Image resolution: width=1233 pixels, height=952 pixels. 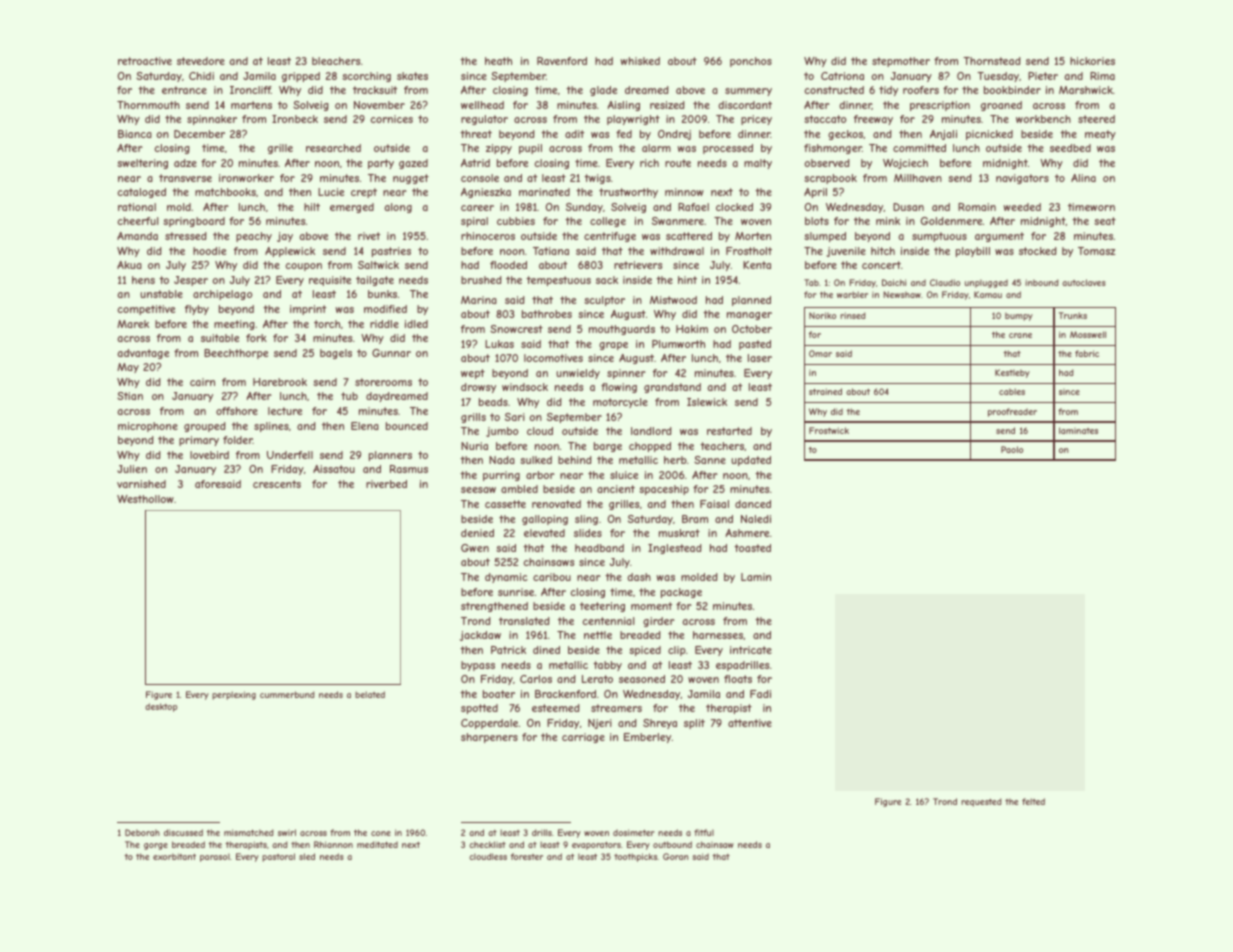 I want to click on sweltering, so click(x=142, y=164).
